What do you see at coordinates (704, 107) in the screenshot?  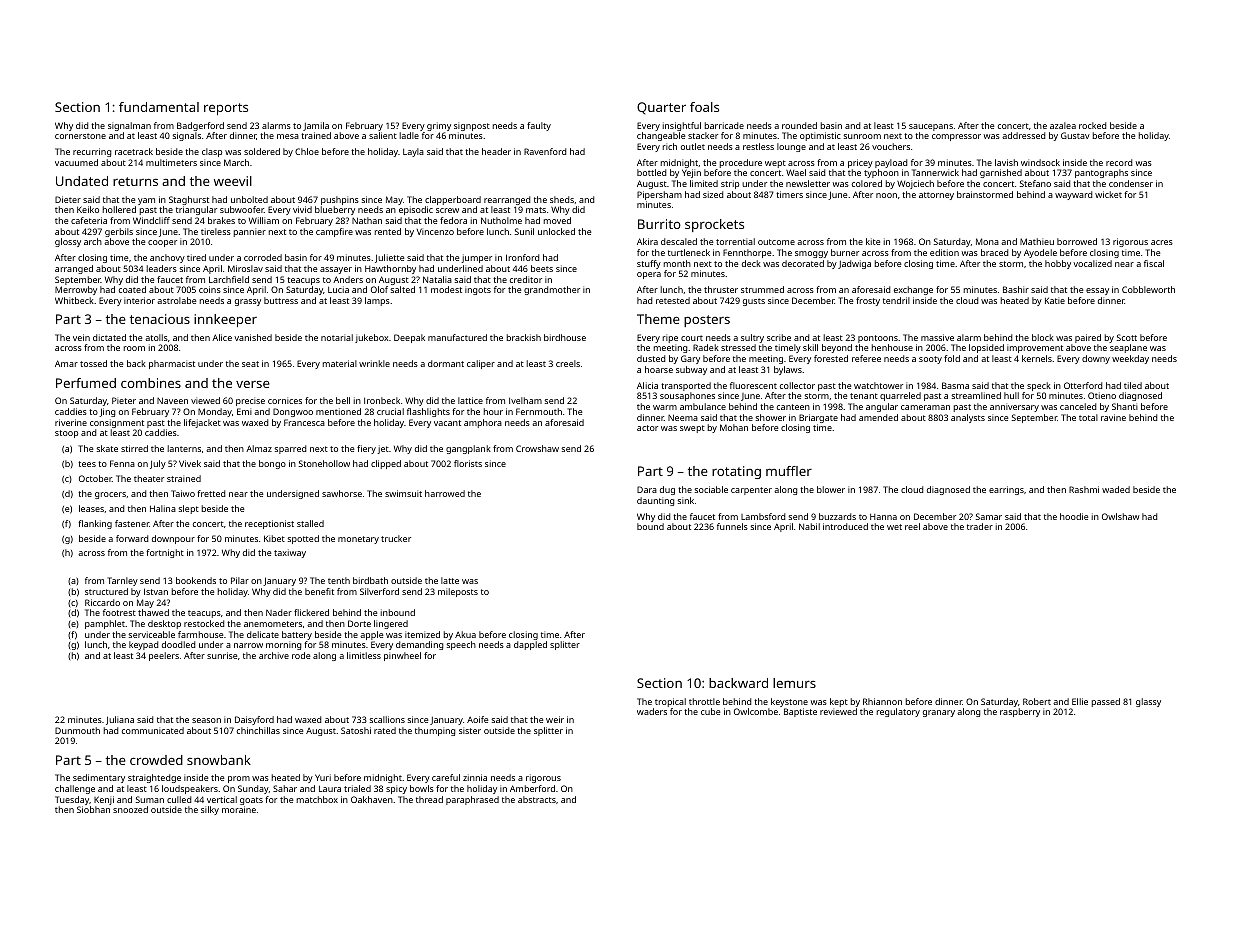 I see `foals` at bounding box center [704, 107].
